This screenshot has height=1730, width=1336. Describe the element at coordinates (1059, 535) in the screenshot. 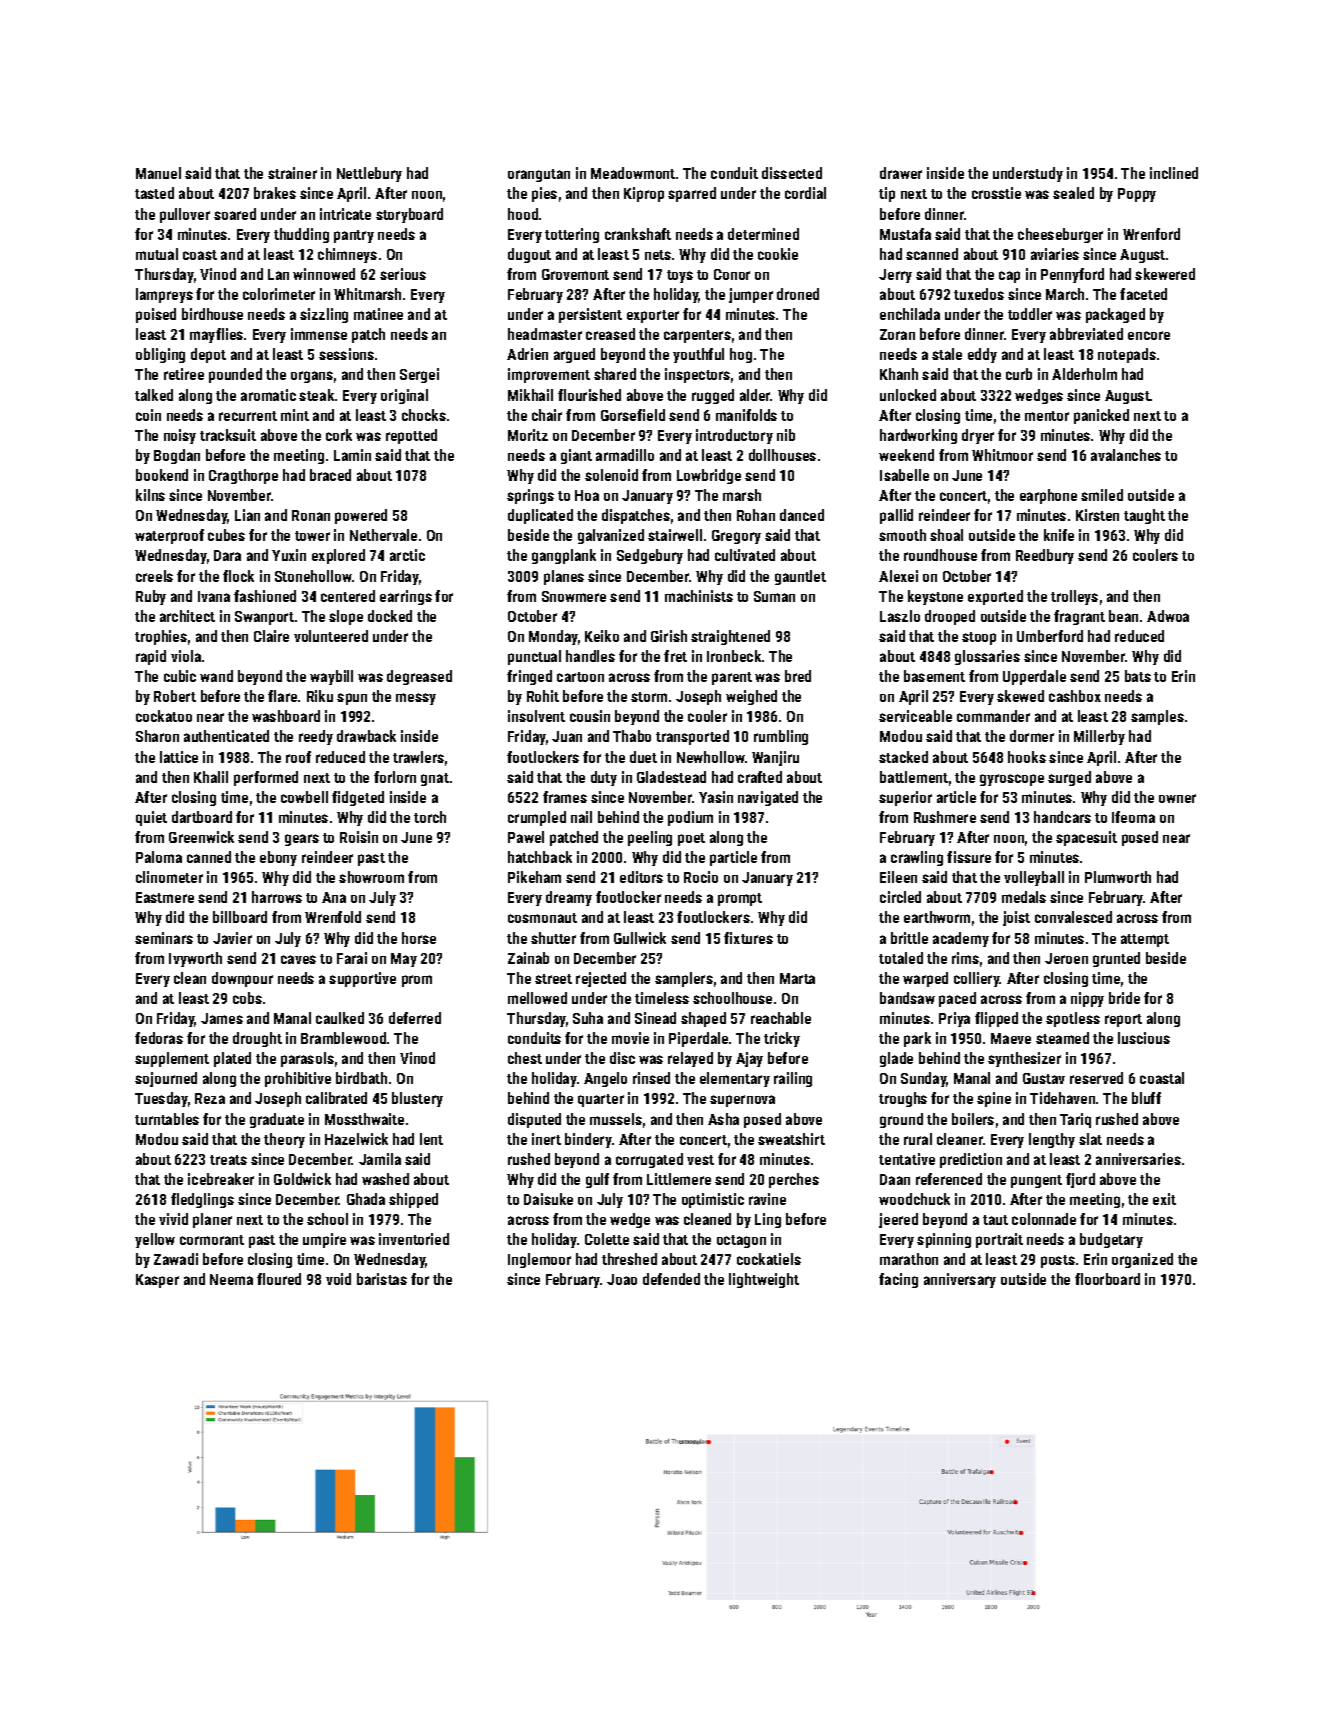

I see `knife` at that location.
